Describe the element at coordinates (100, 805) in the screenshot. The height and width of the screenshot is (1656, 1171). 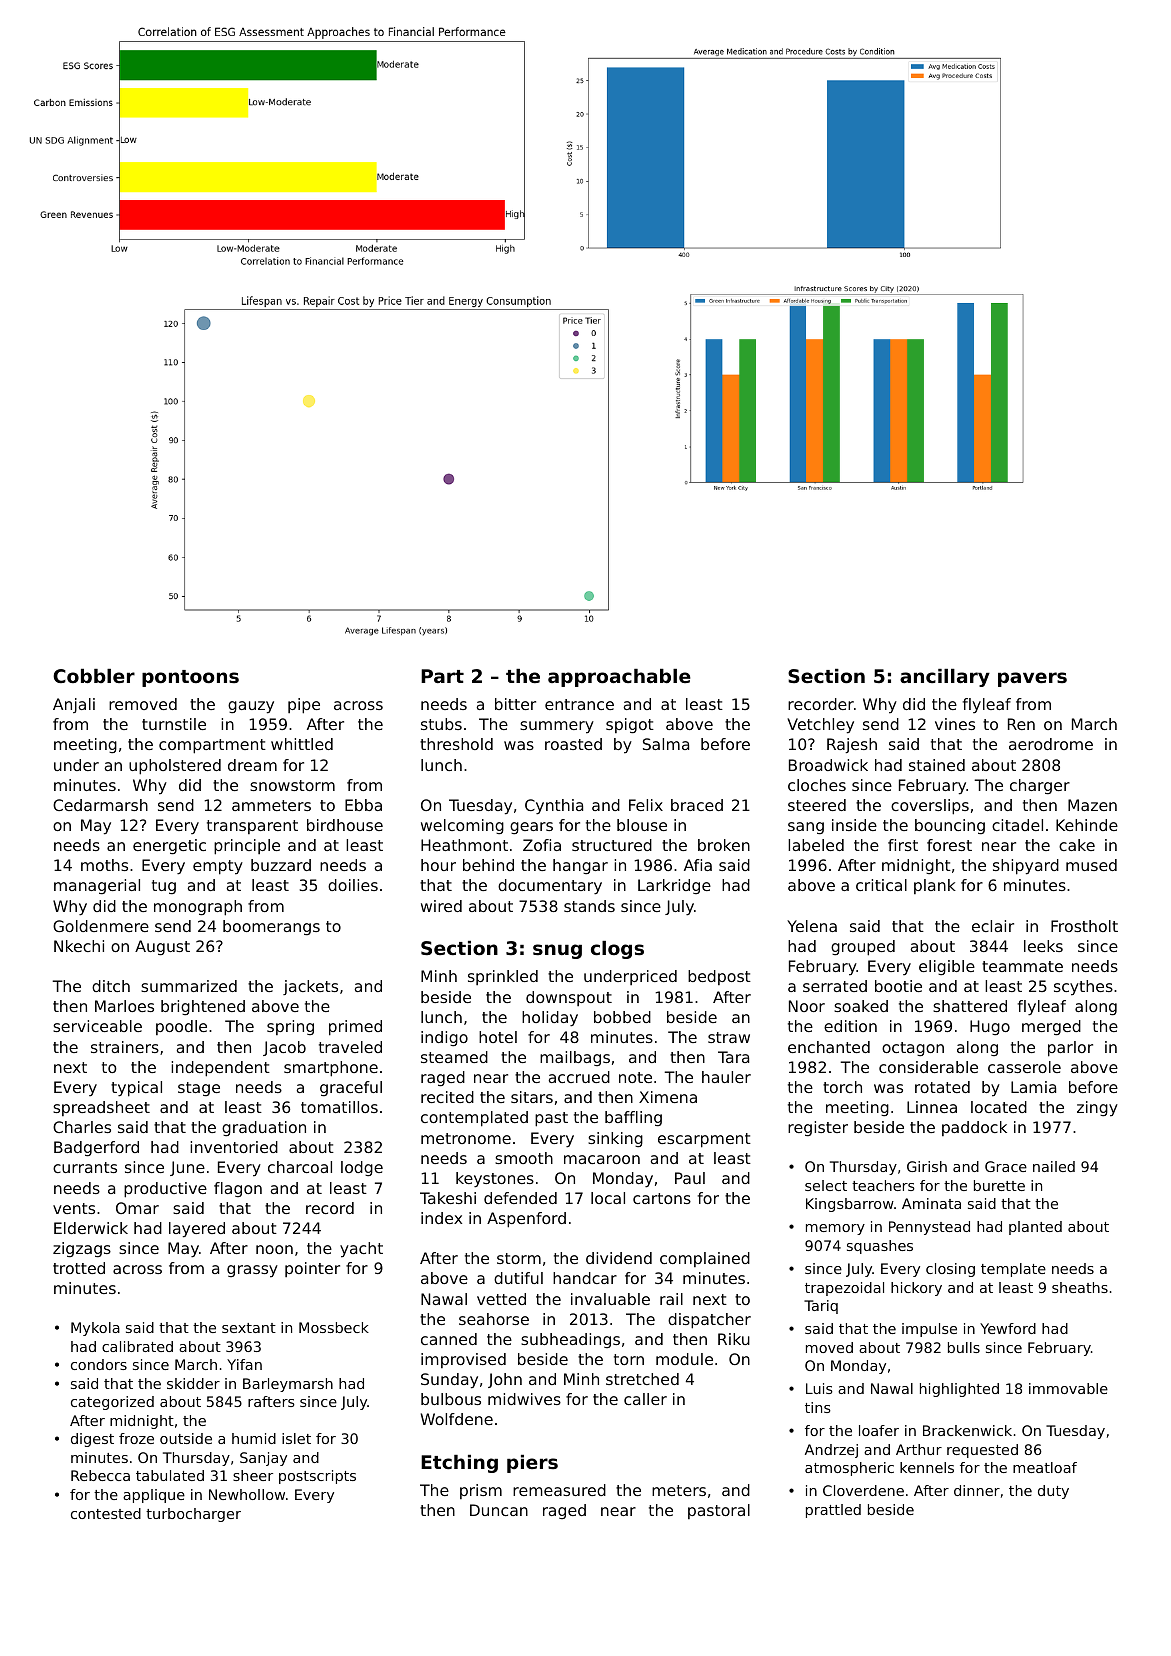
I see `Cedarmarsh` at that location.
